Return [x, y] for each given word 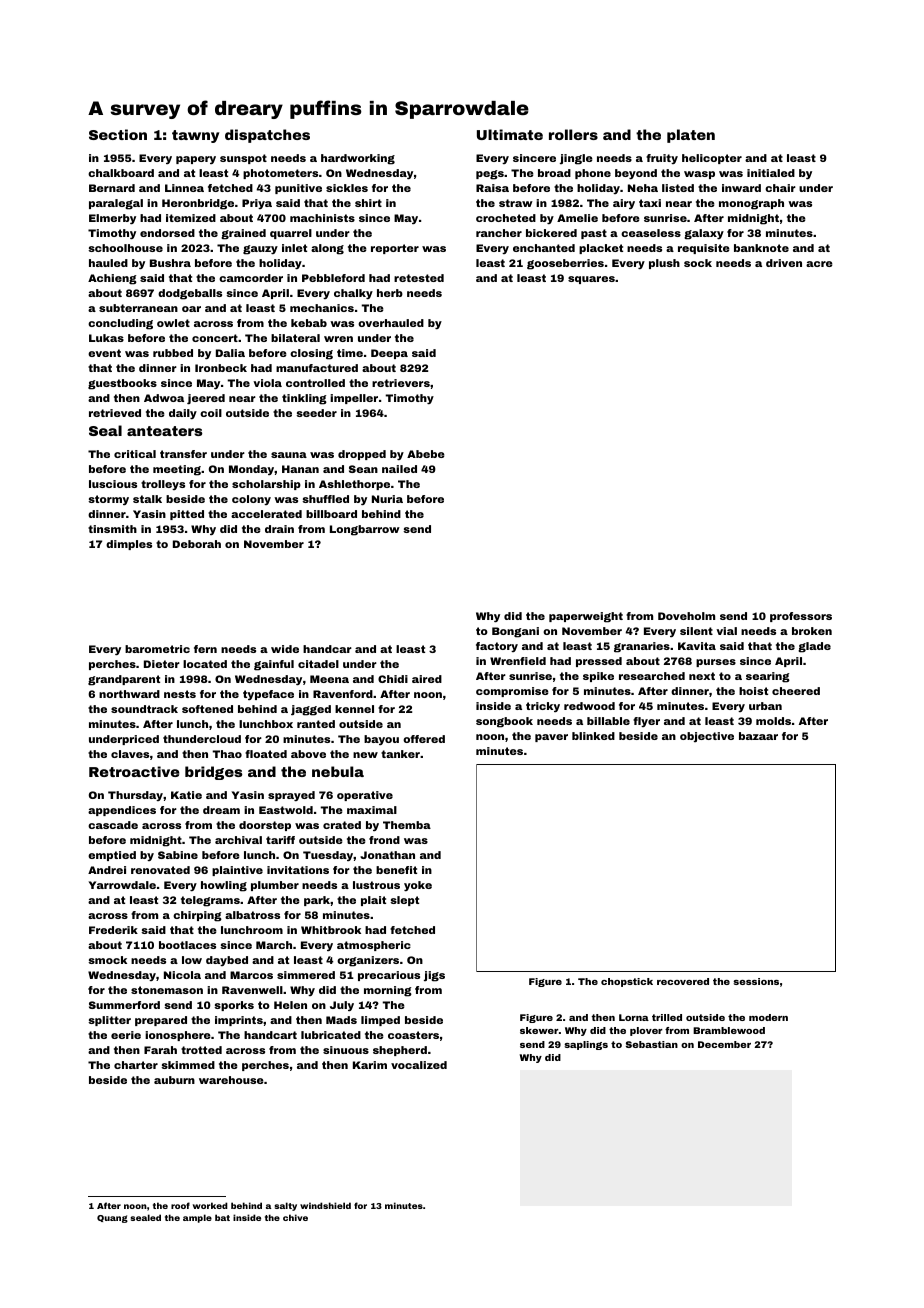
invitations [298, 870]
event [104, 353]
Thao [227, 754]
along [327, 249]
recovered [683, 981]
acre [819, 264]
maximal [372, 810]
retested [419, 278]
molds [773, 721]
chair [780, 188]
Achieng [112, 279]
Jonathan [387, 855]
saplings [586, 1045]
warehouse [231, 1080]
